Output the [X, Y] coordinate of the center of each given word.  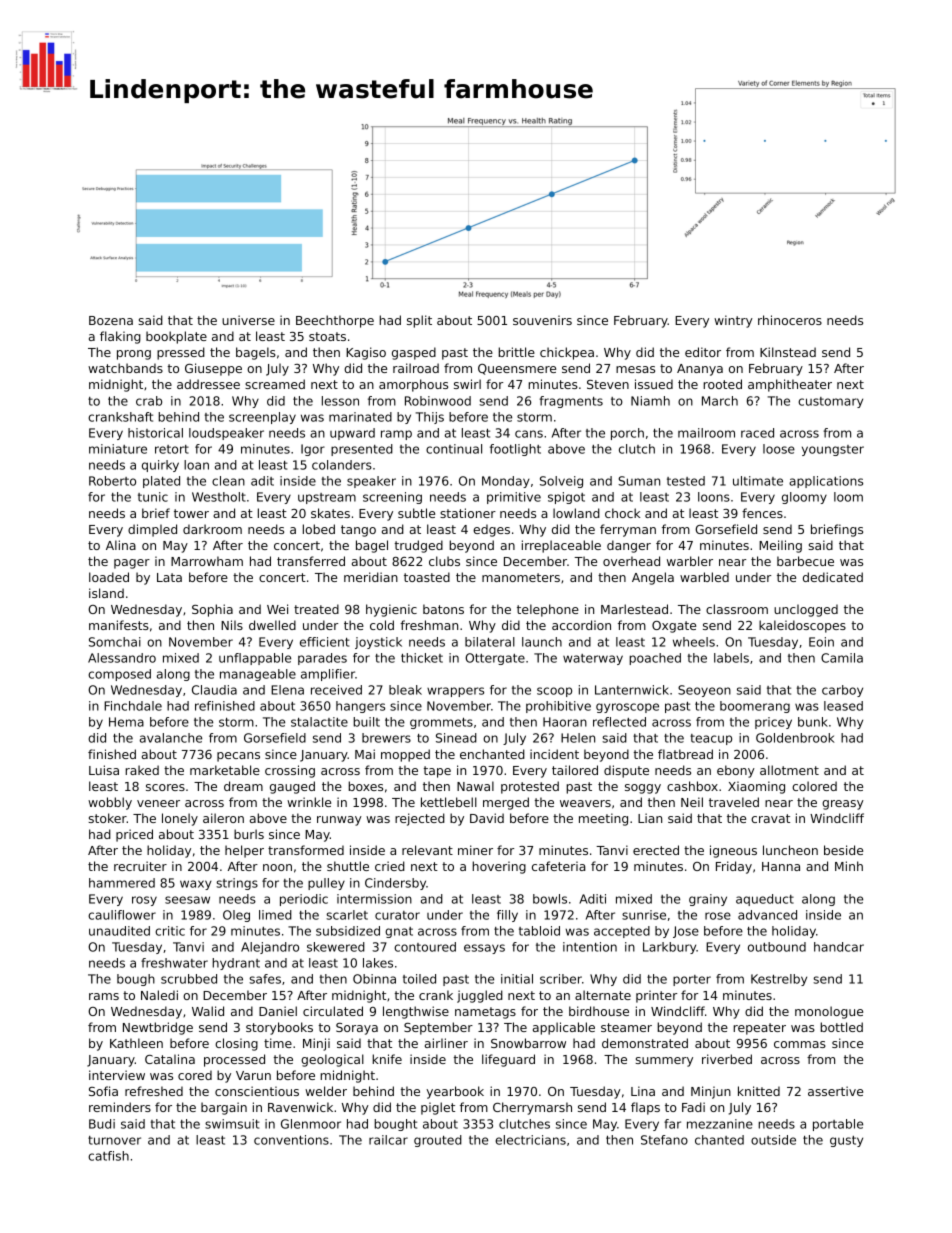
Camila [842, 658]
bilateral [490, 642]
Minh [849, 866]
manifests [119, 625]
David [487, 818]
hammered [122, 883]
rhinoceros [790, 320]
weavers [585, 803]
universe [248, 320]
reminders [120, 1107]
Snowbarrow [528, 1043]
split [419, 321]
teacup [711, 739]
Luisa [104, 770]
